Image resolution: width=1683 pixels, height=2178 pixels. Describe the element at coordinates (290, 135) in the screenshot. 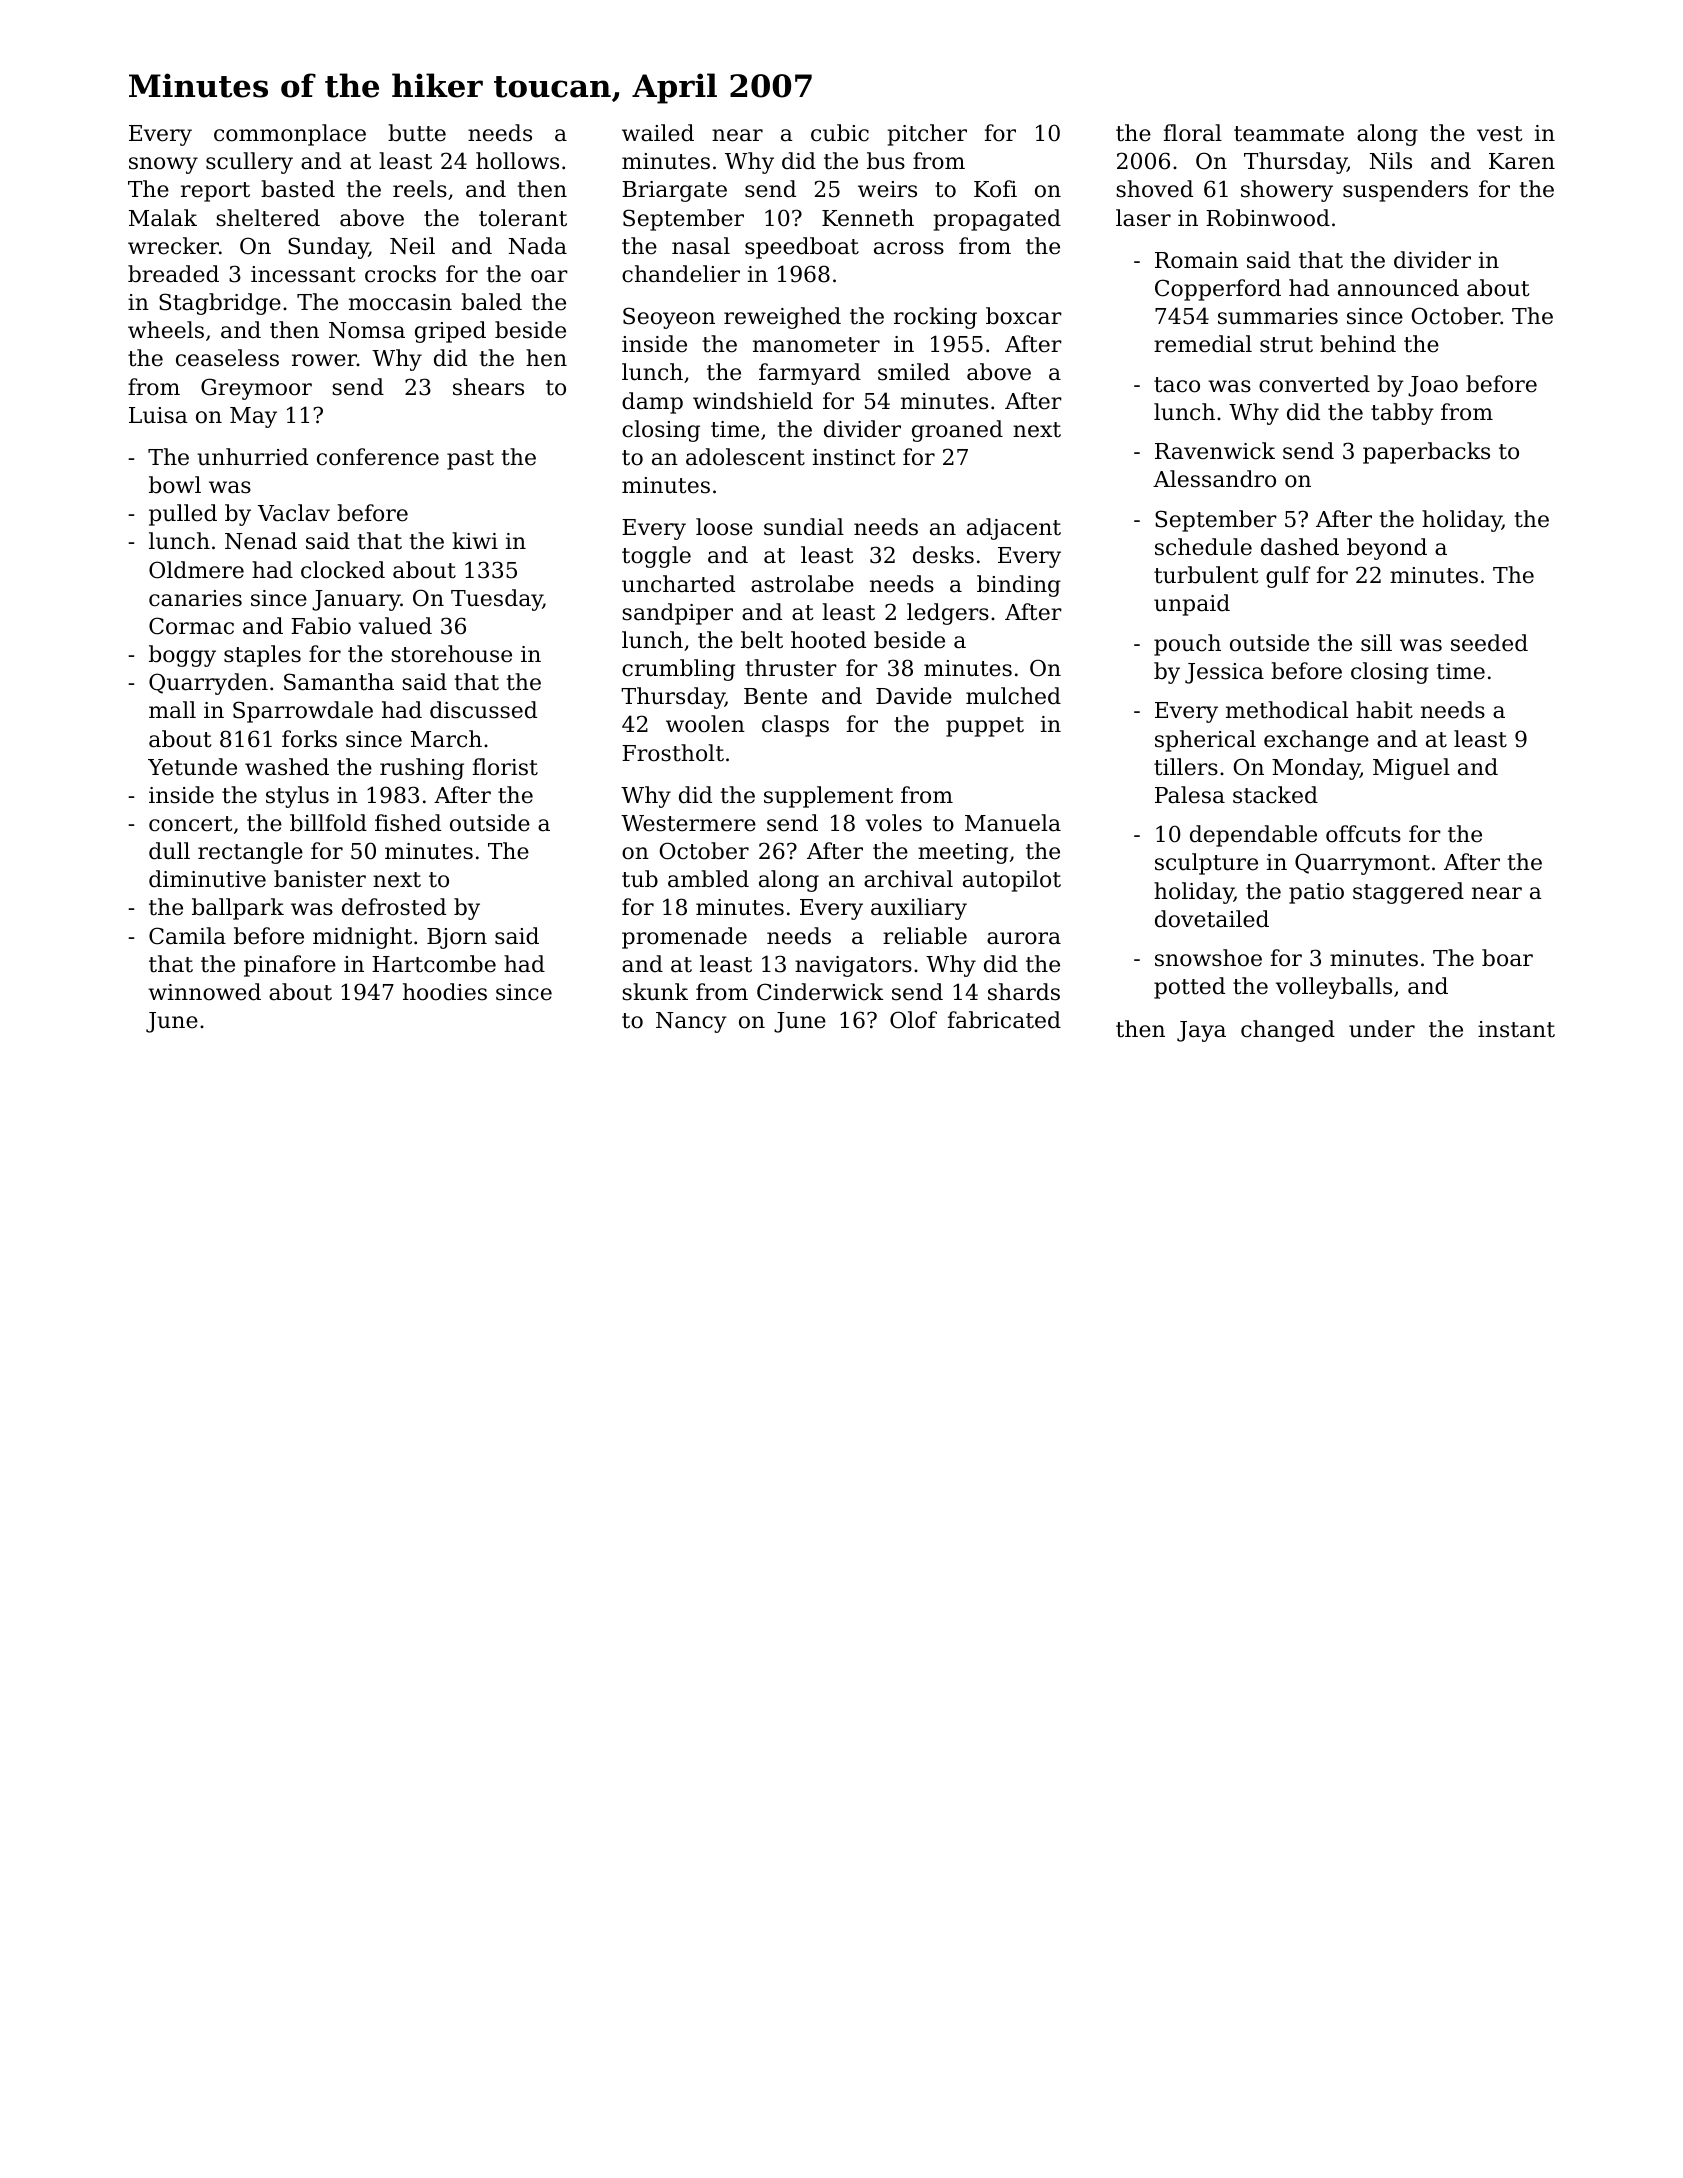

I see `commonplace` at that location.
